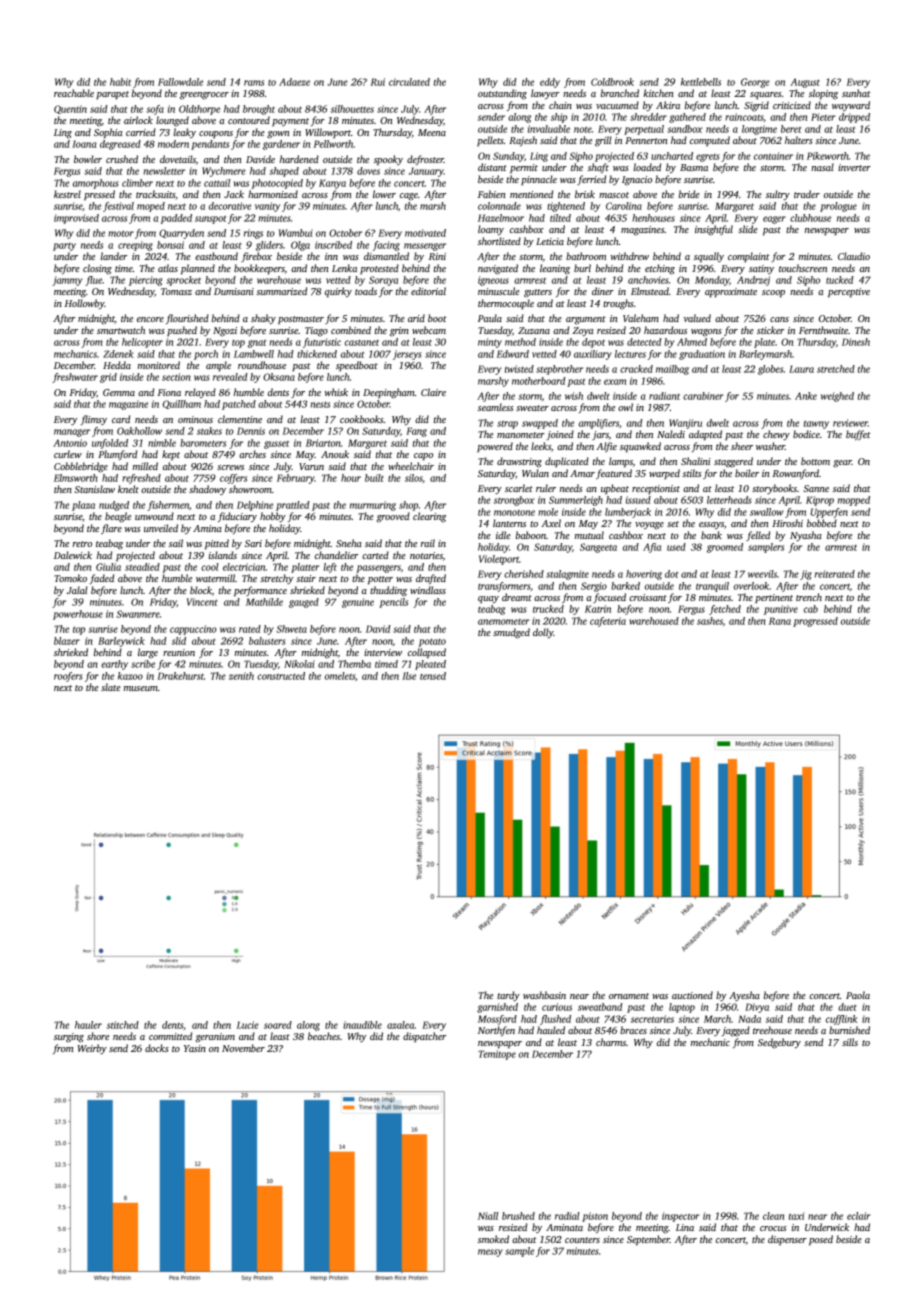 This page has height=1308, width=924. Describe the element at coordinates (241, 676) in the page. I see `zenith` at that location.
